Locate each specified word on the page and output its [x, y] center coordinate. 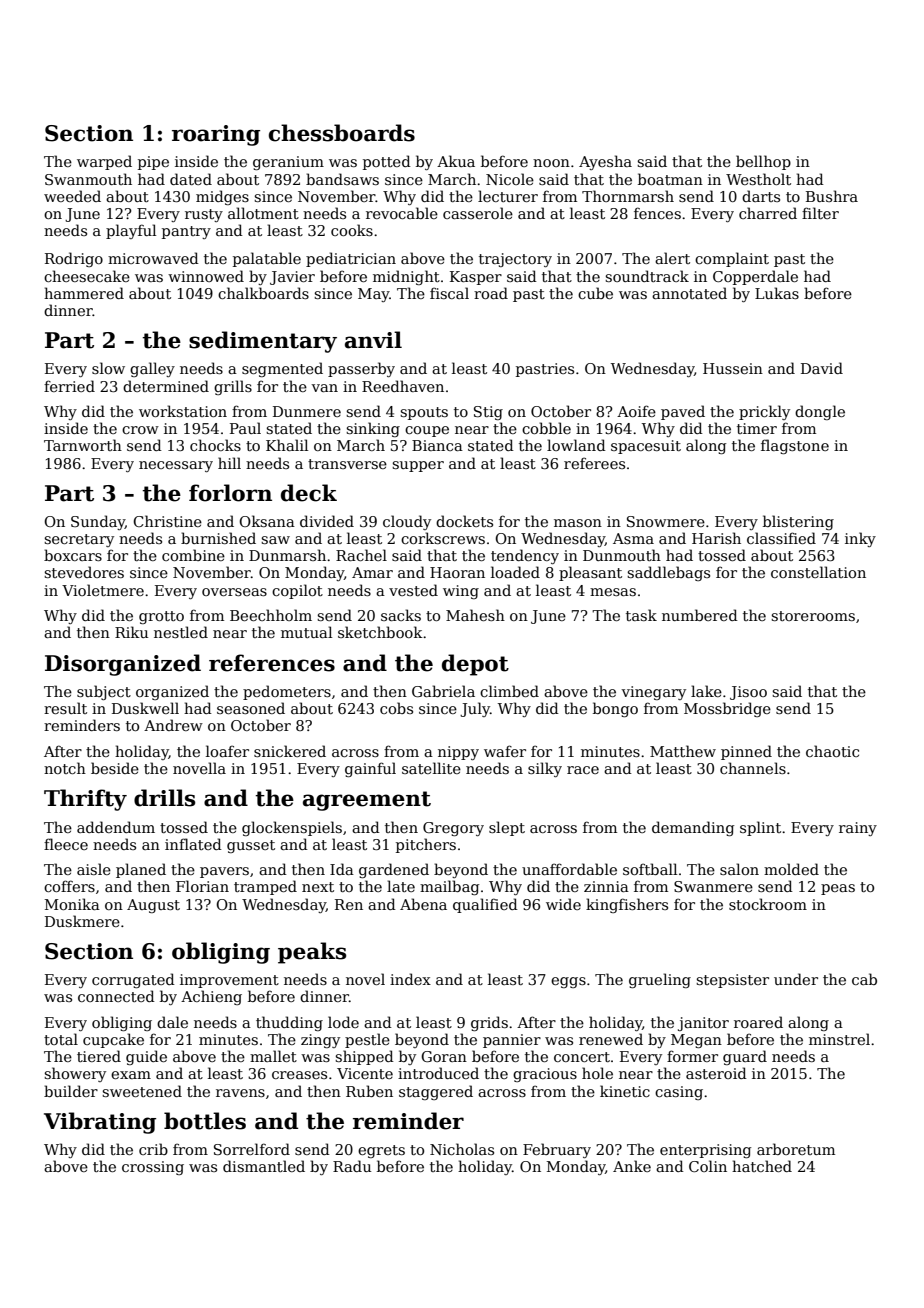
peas [838, 889]
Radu [352, 1166]
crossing [153, 1168]
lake [706, 691]
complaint [732, 259]
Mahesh [475, 615]
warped [104, 162]
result [65, 708]
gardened [394, 870]
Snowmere [666, 521]
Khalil [287, 445]
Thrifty [85, 800]
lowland [576, 445]
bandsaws [342, 179]
